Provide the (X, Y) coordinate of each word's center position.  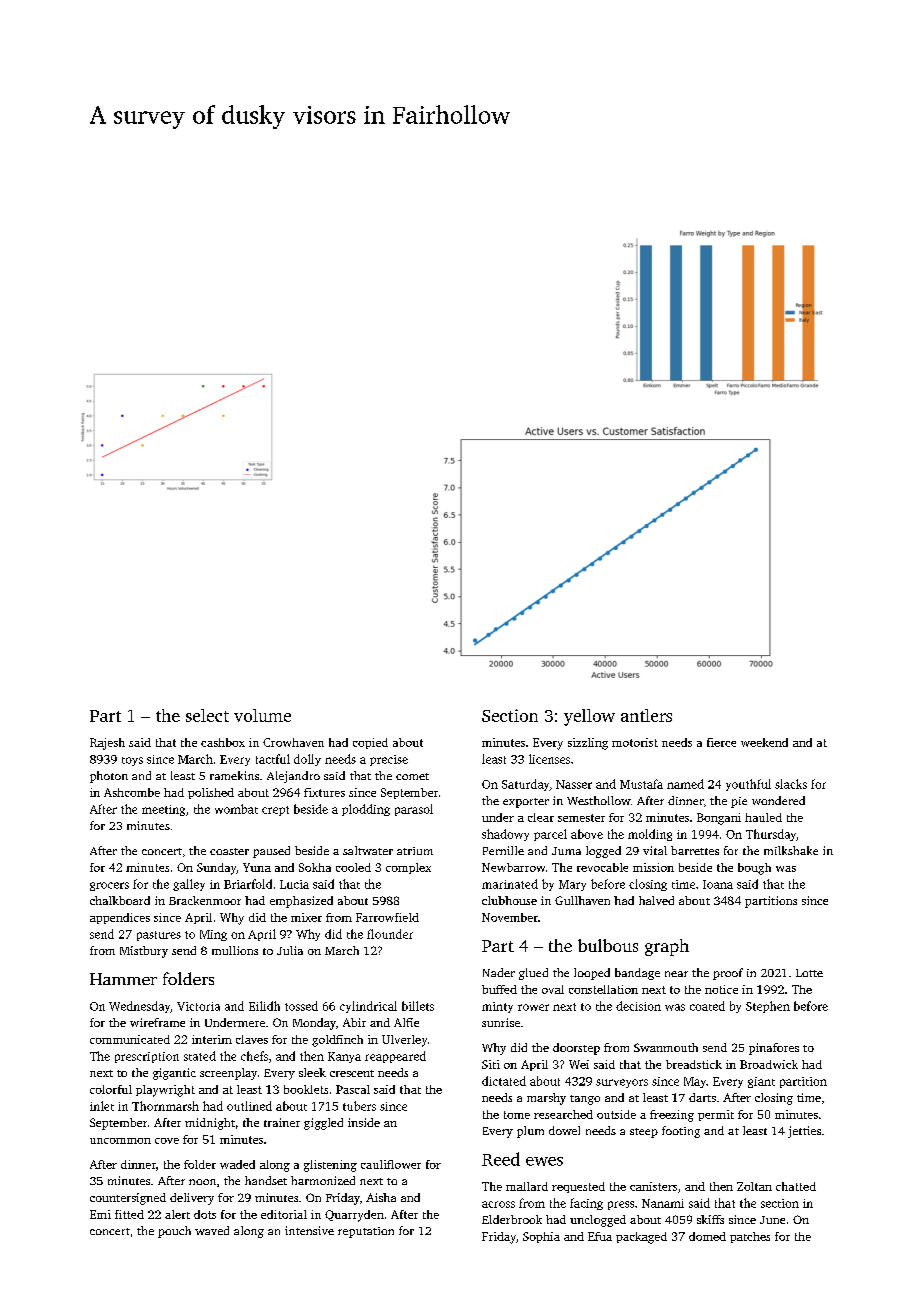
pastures (159, 936)
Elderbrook (512, 1219)
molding (650, 835)
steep (644, 1133)
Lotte (809, 973)
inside (364, 1122)
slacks (791, 784)
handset (266, 1180)
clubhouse (509, 900)
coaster (229, 851)
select (207, 715)
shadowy (505, 835)
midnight (210, 1124)
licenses (549, 759)
